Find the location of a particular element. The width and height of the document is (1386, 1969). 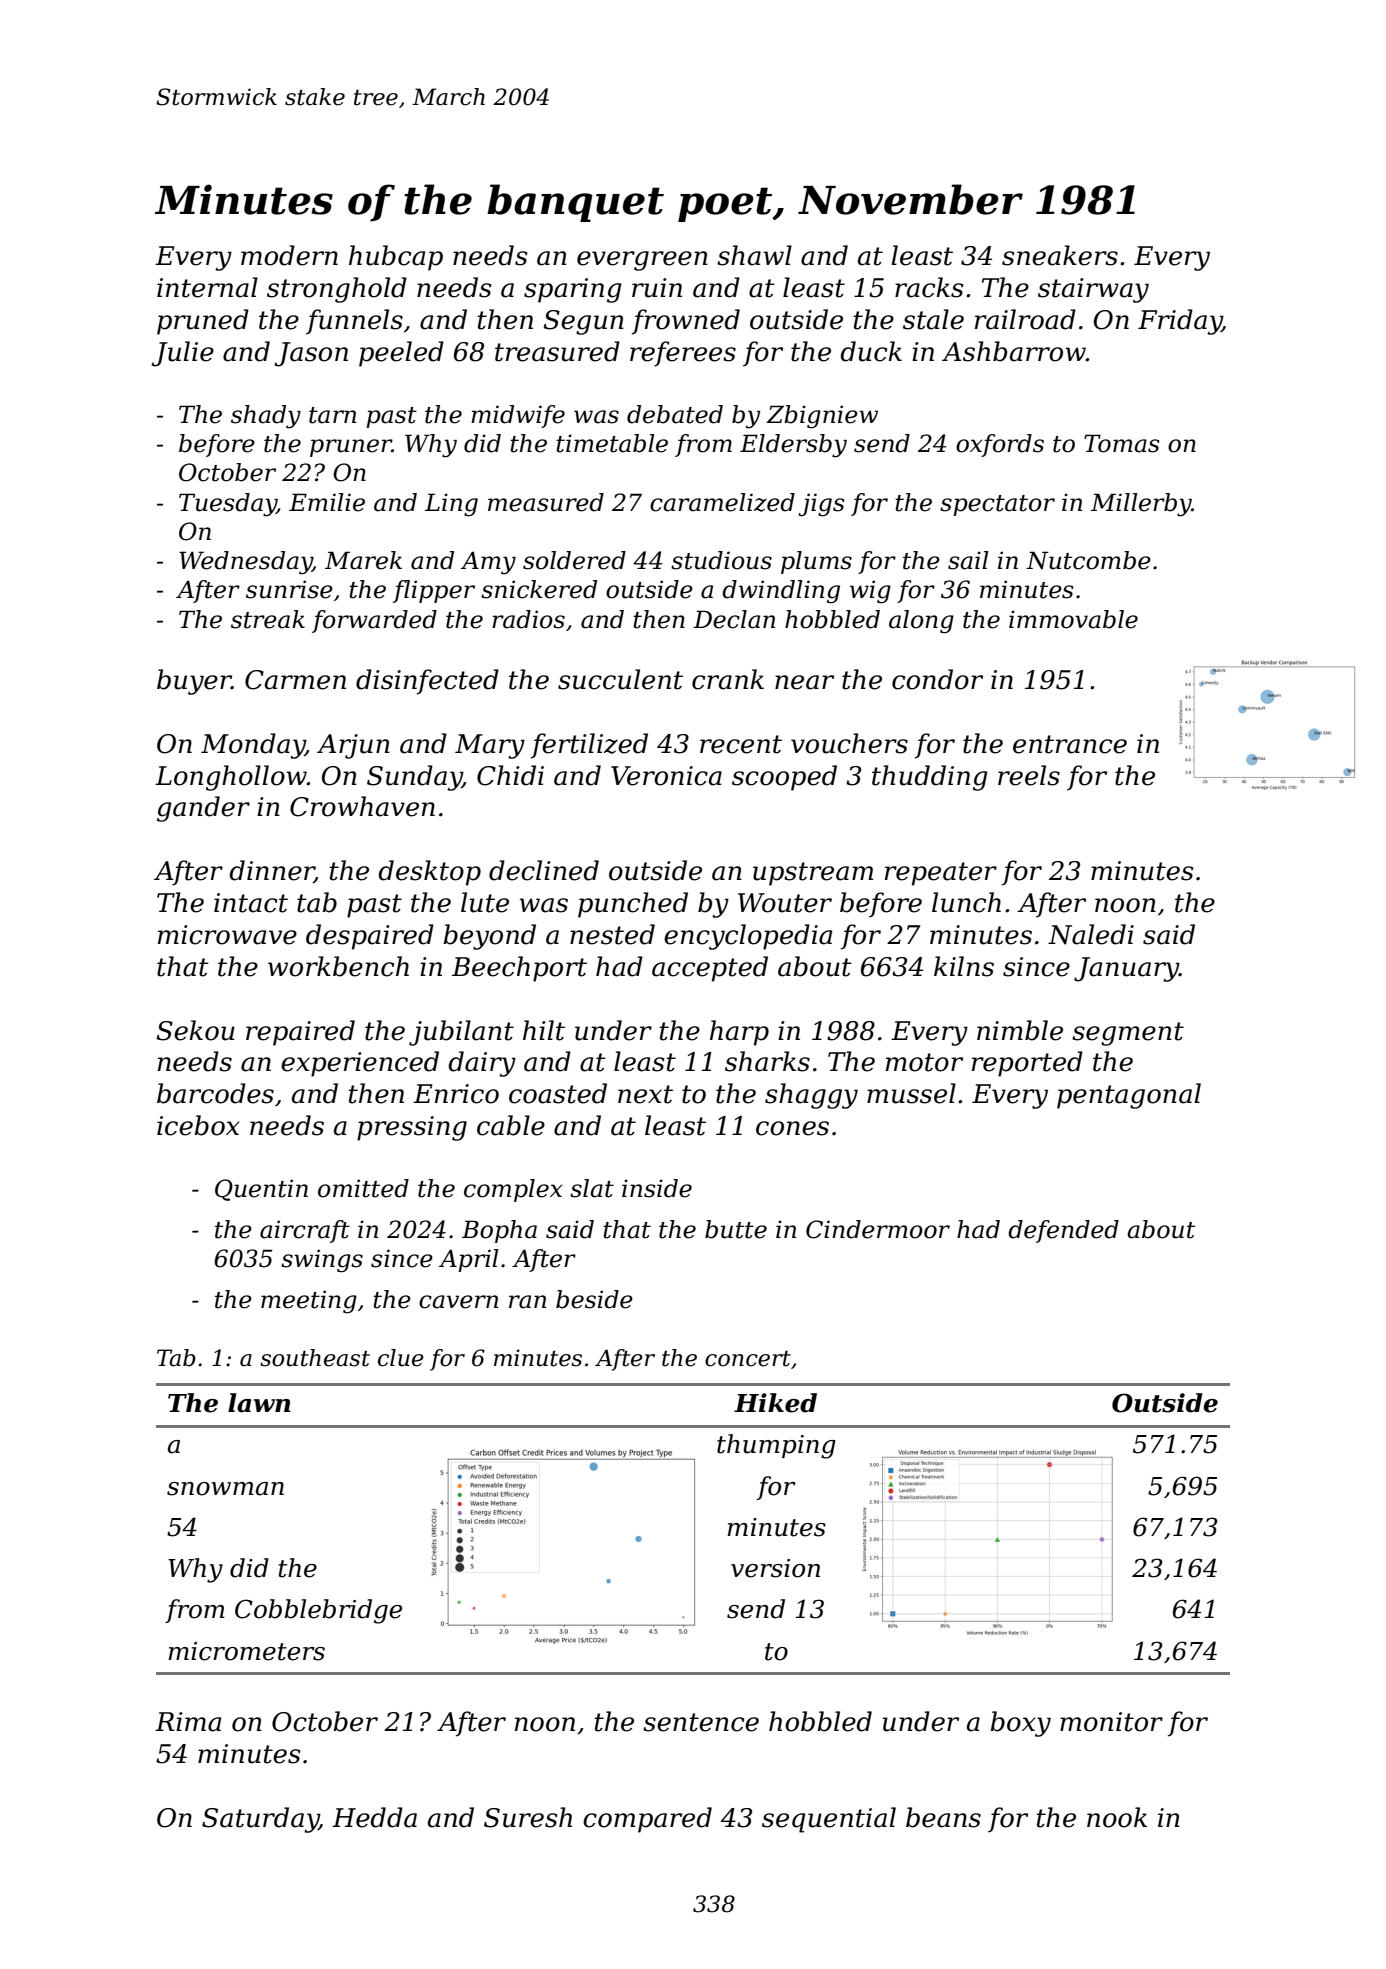

shawl is located at coordinates (754, 255).
